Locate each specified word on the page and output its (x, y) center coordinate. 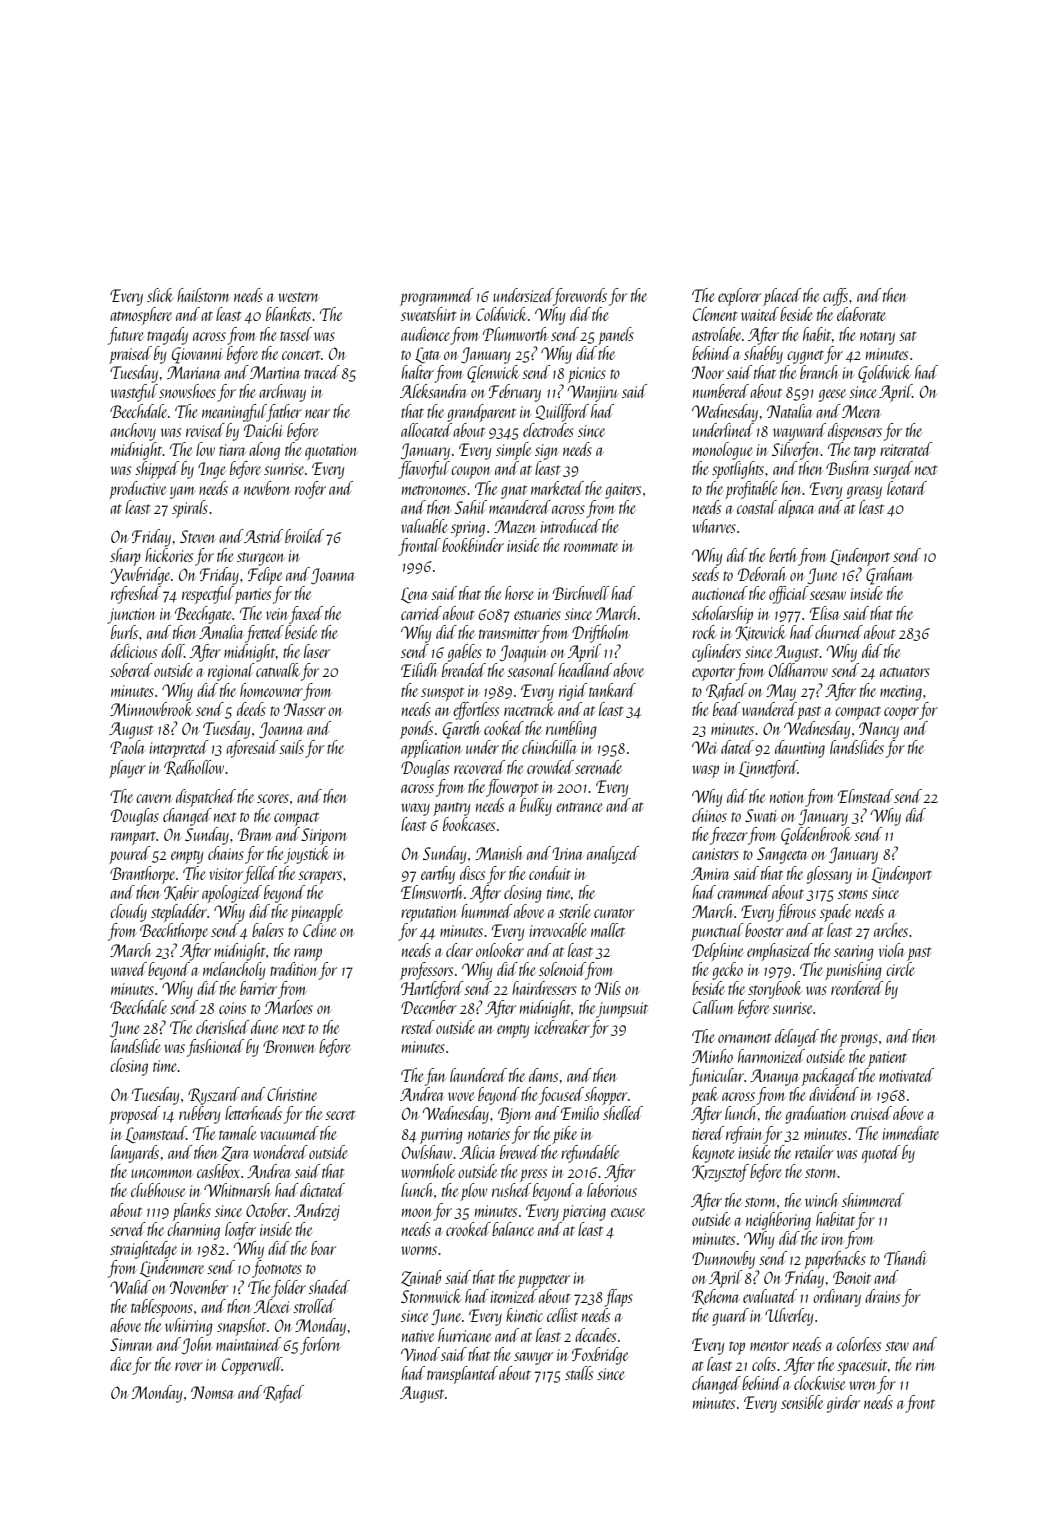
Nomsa (212, 1392)
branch (818, 372)
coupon (470, 472)
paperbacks (835, 1260)
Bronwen (289, 1046)
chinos (709, 815)
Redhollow (194, 768)
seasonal (532, 670)
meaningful (234, 413)
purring (441, 1136)
